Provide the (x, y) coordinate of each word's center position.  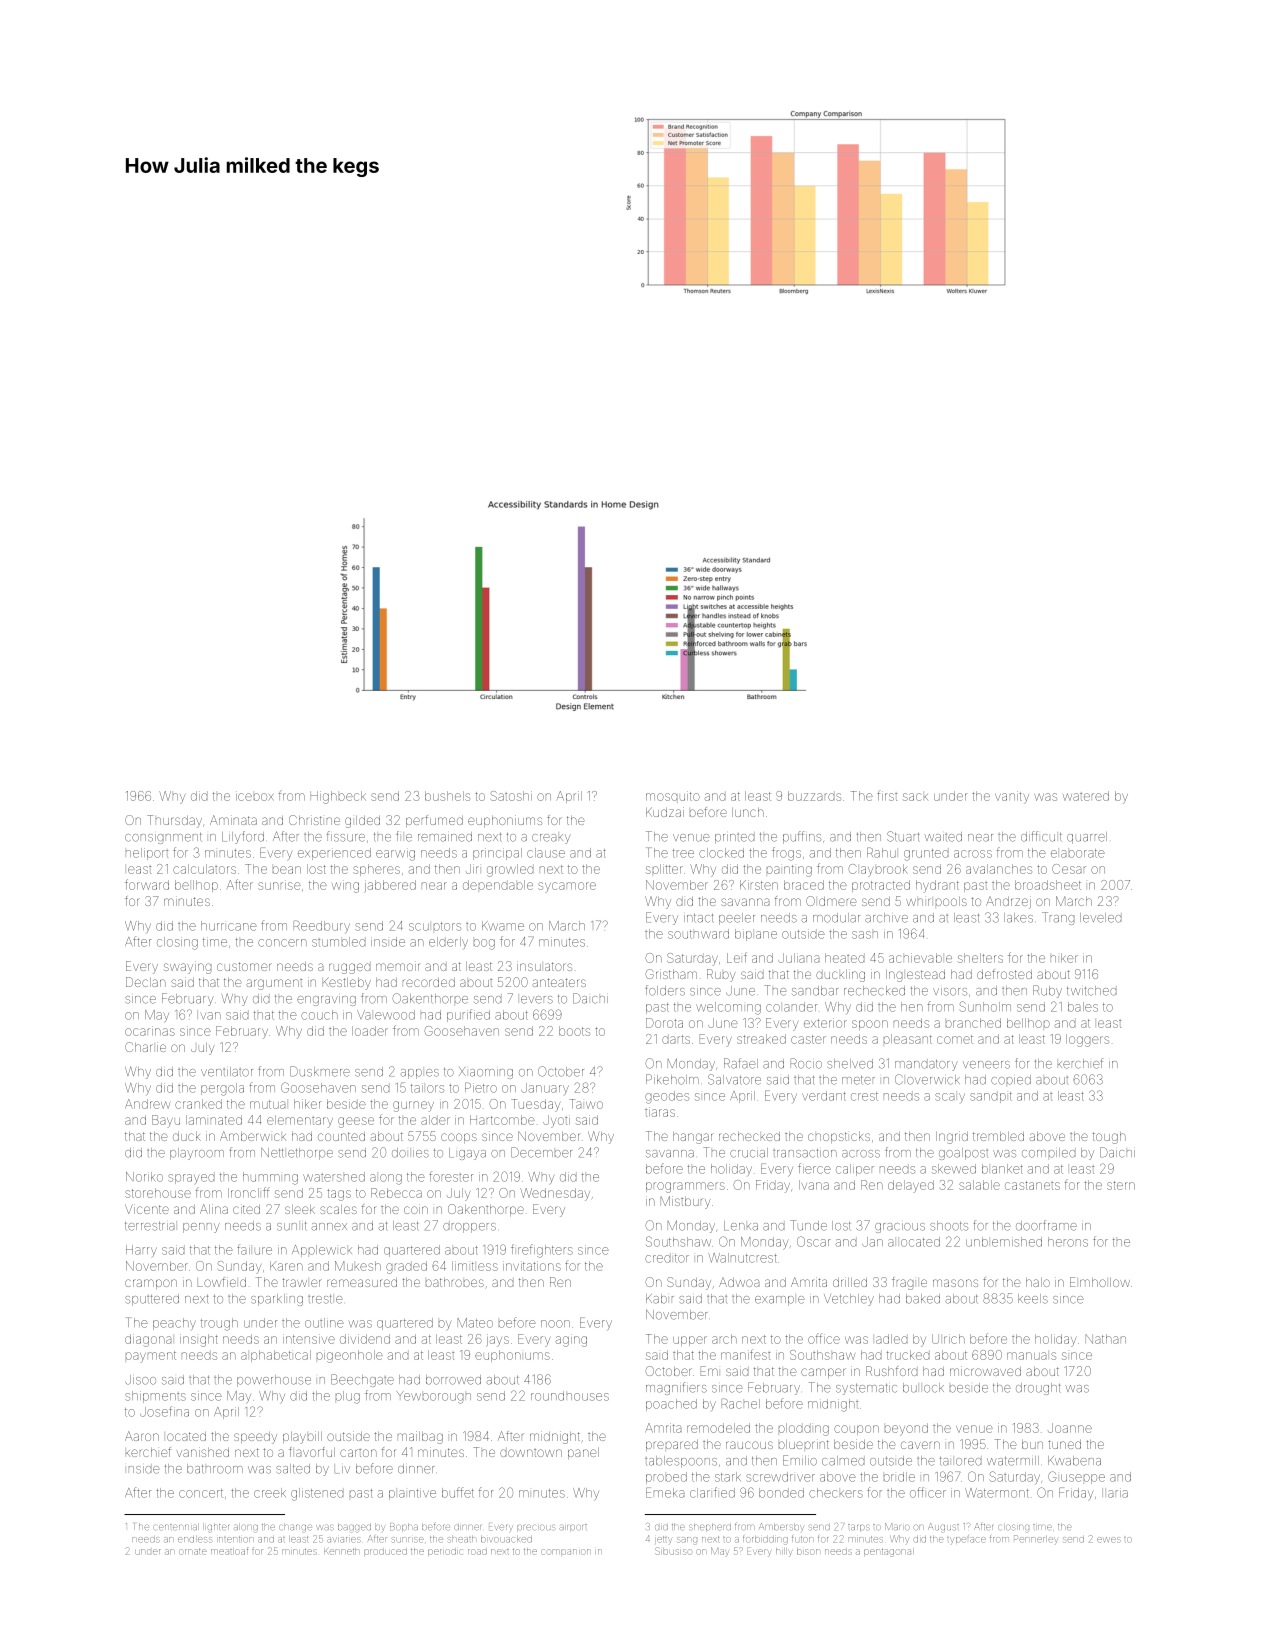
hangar (692, 1138)
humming (270, 1178)
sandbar (815, 991)
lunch (748, 812)
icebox (255, 796)
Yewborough (434, 1397)
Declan (146, 982)
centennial (175, 1527)
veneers (986, 1065)
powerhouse (274, 1381)
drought (1038, 1389)
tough (1109, 1138)
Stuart (903, 836)
